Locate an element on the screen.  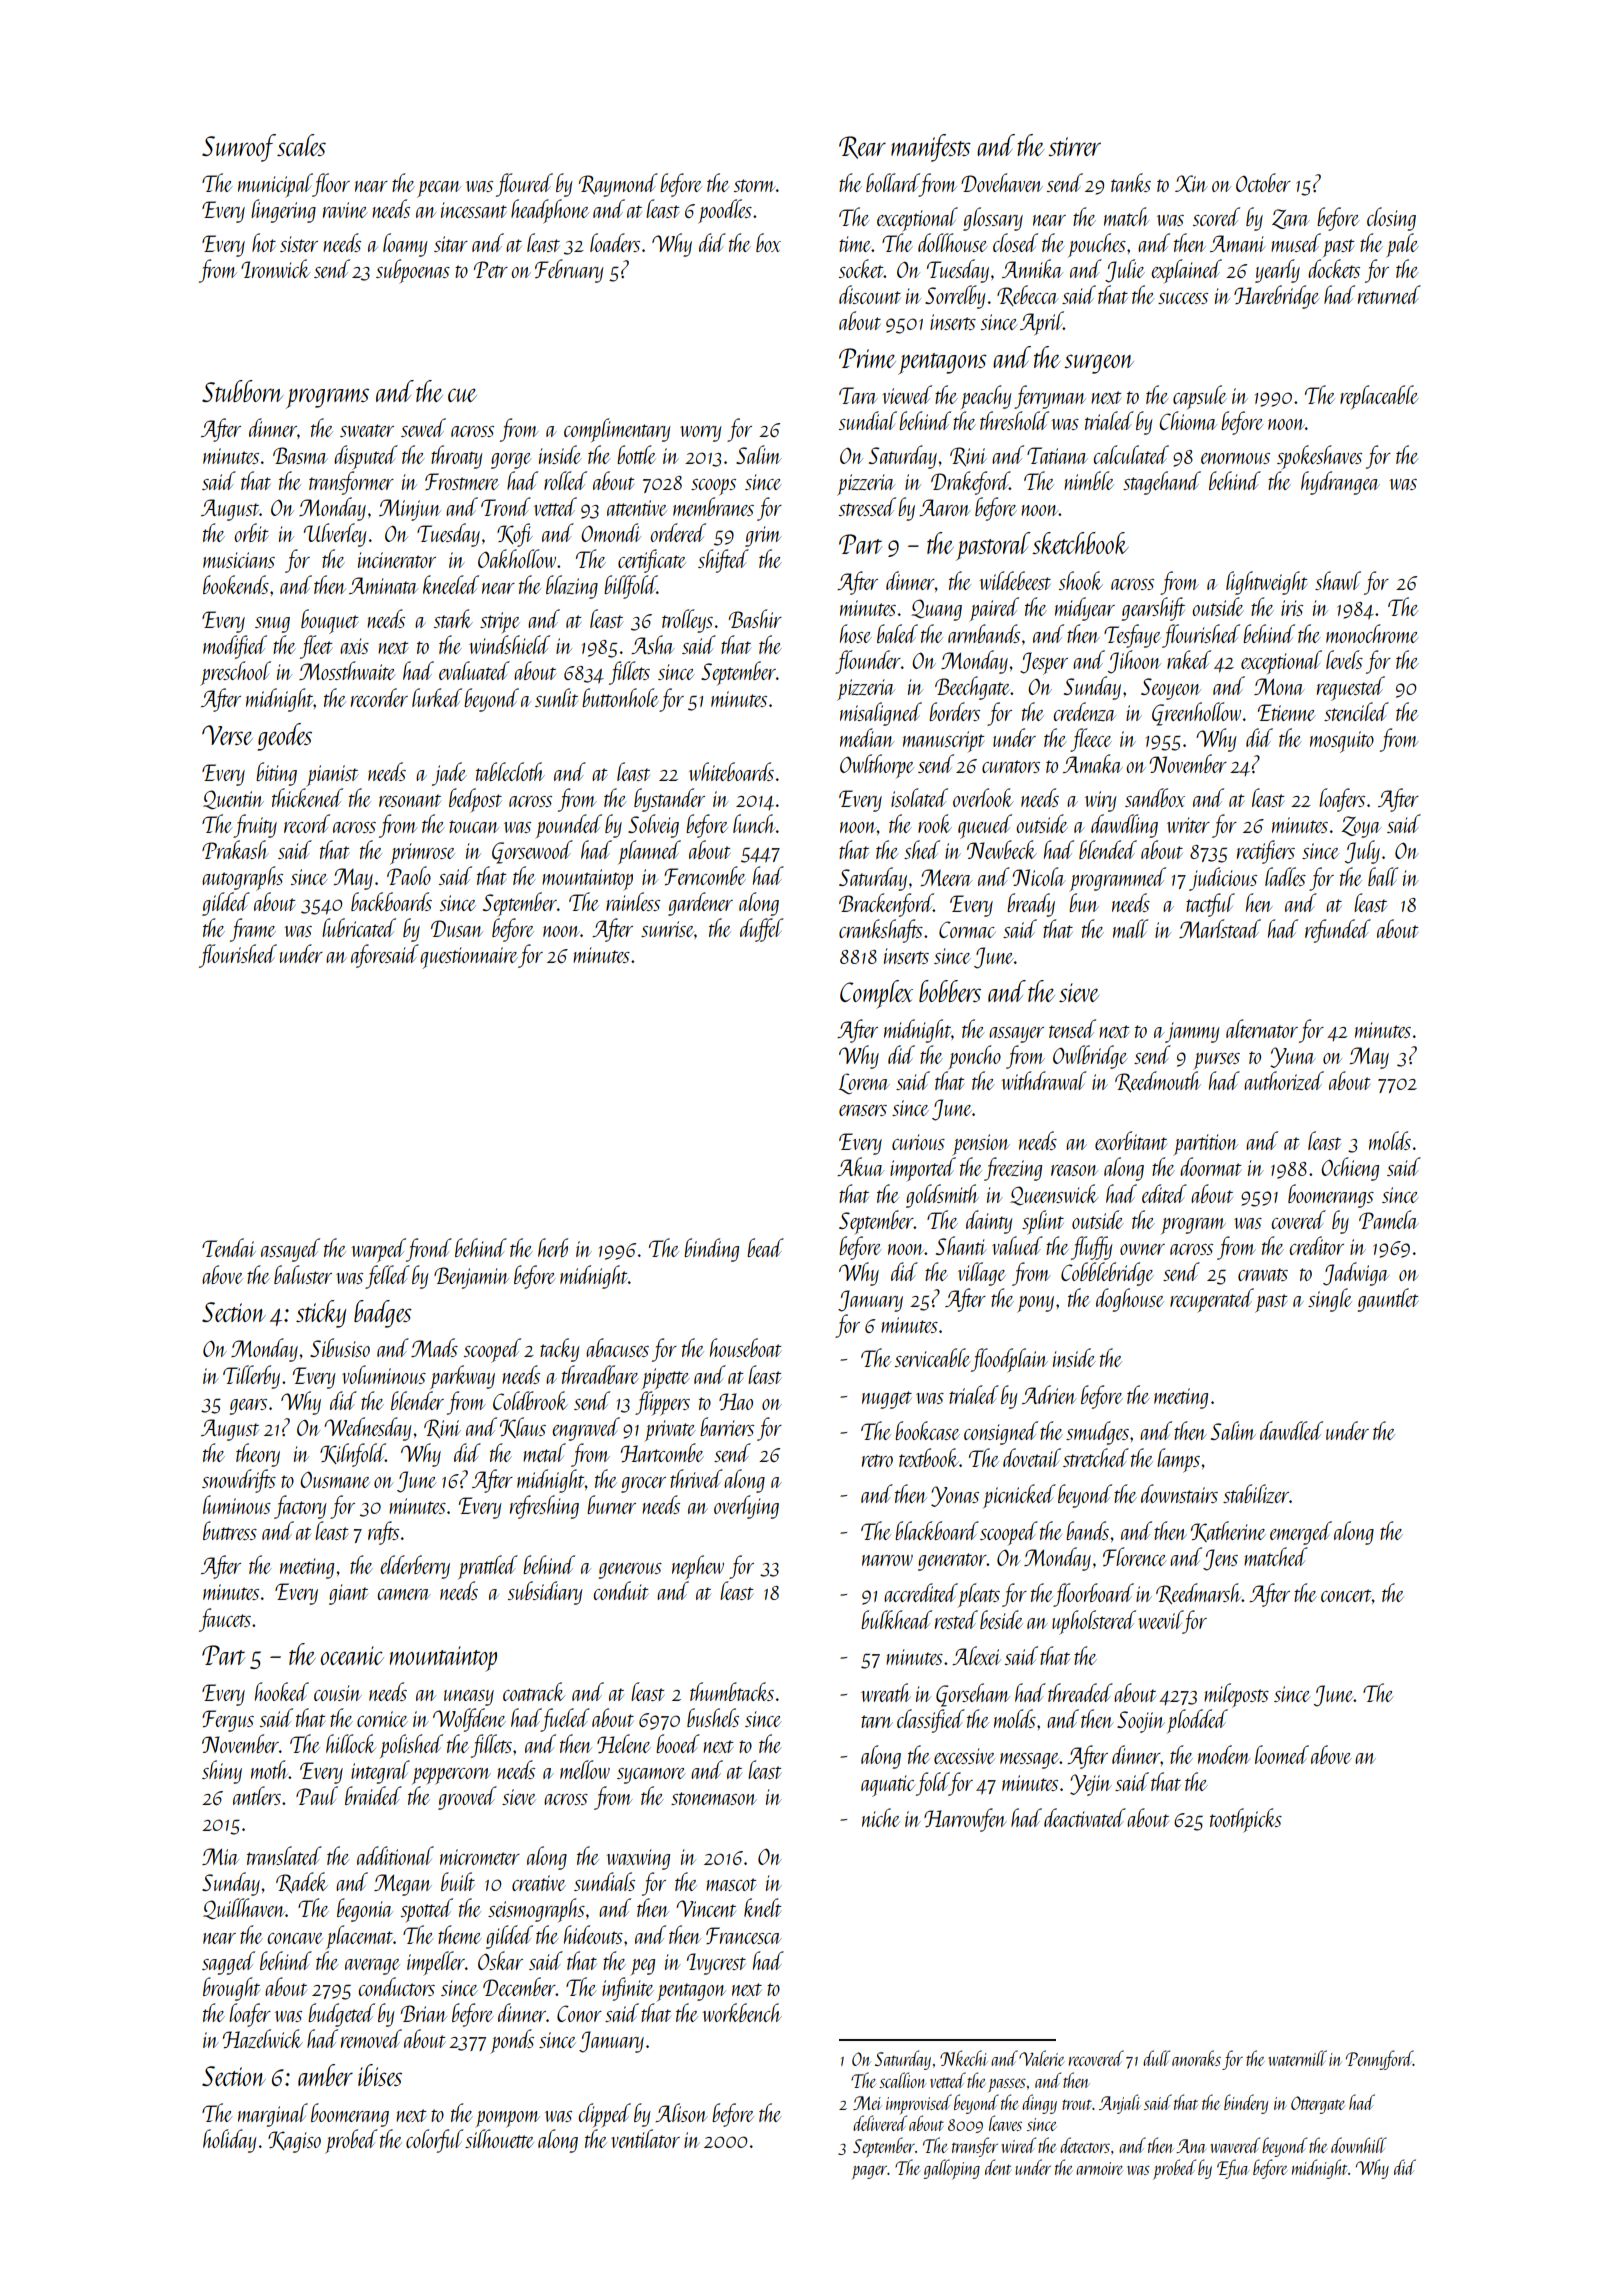
sweater is located at coordinates (367, 430).
